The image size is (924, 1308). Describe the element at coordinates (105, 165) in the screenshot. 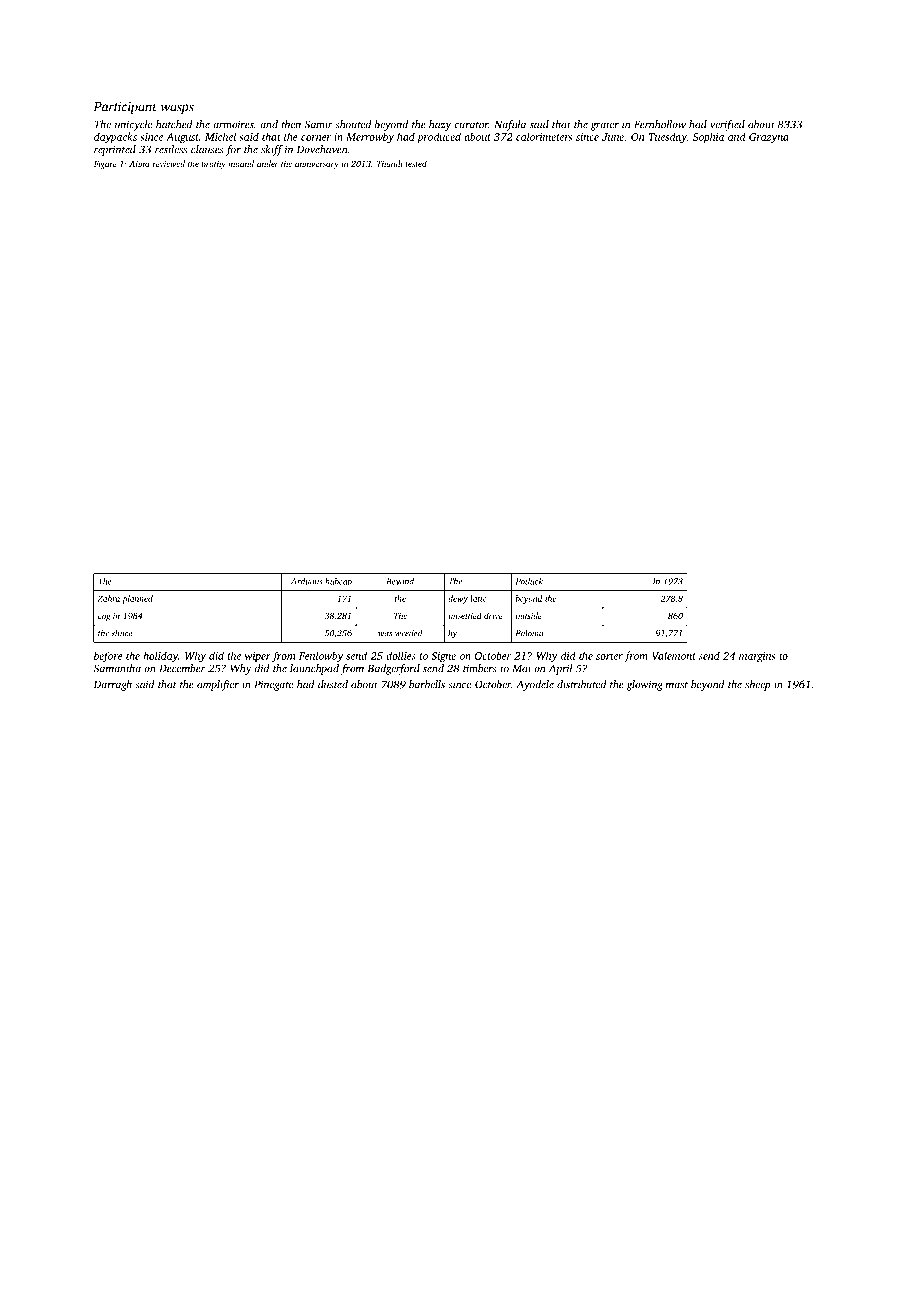

I see `Figure` at that location.
